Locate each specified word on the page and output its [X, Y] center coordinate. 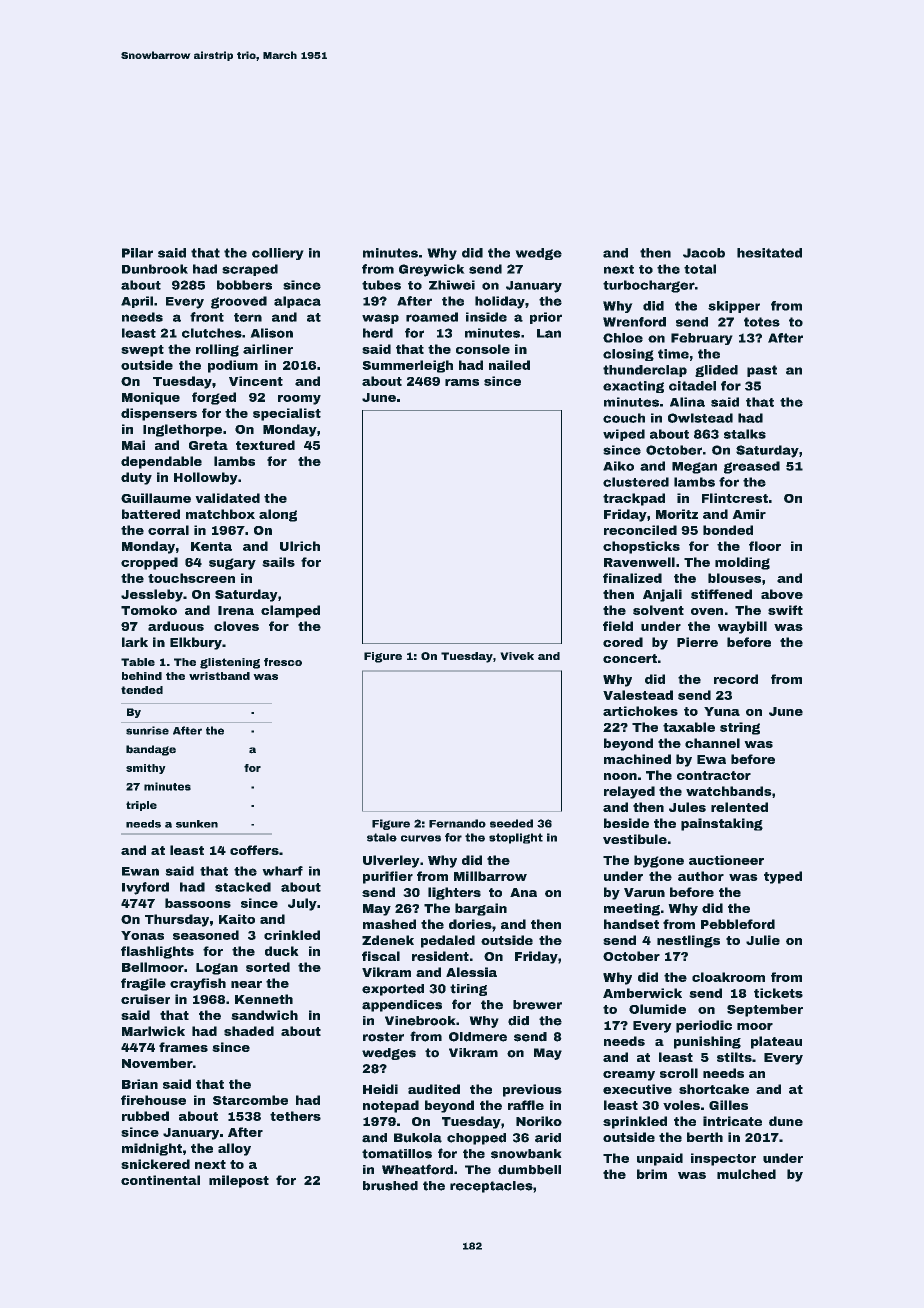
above [782, 594]
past [762, 371]
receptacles [491, 1187]
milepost [239, 1181]
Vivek [517, 656]
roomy [299, 400]
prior [546, 318]
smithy [146, 769]
